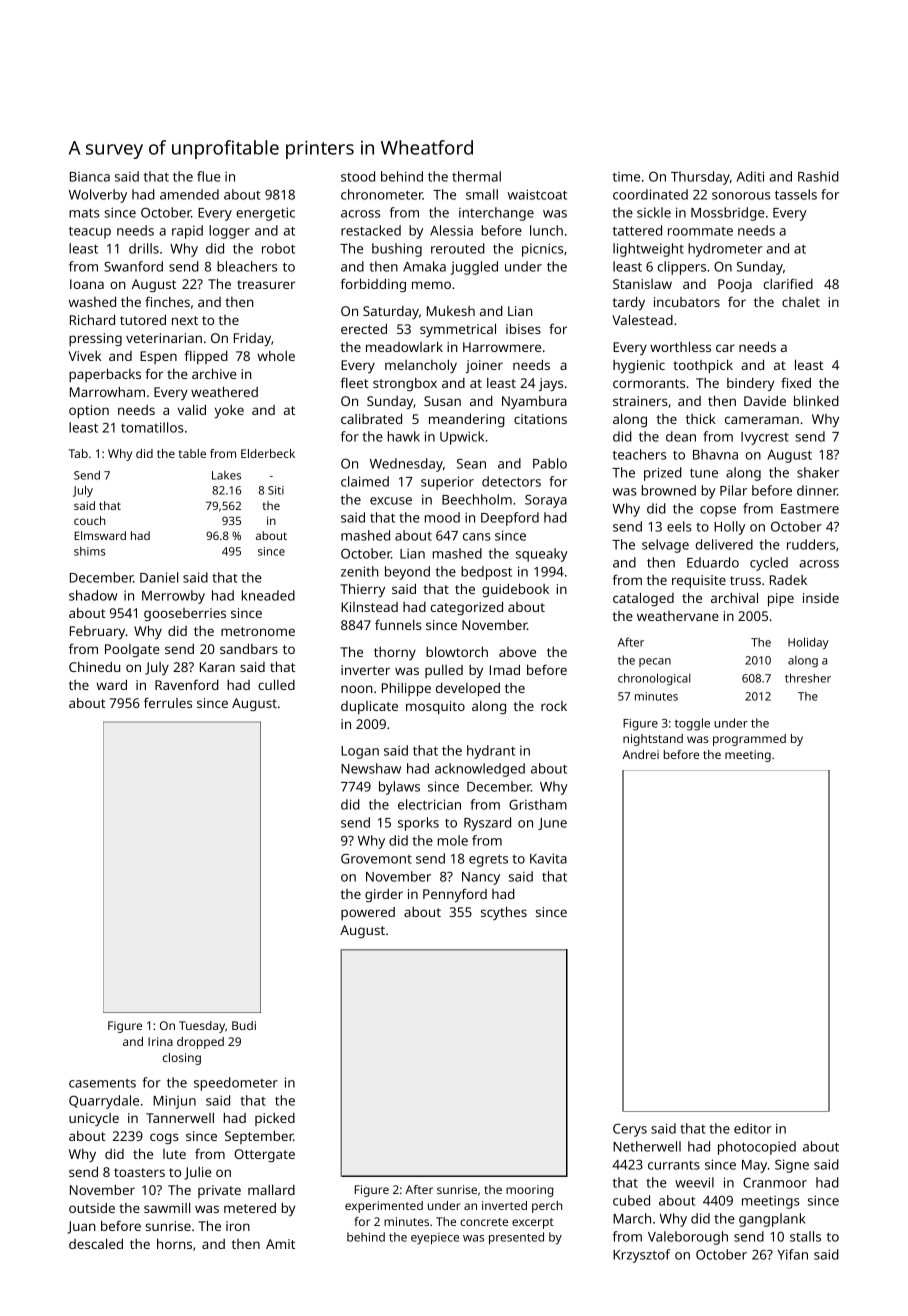 The height and width of the page is (1316, 908). Describe the element at coordinates (753, 1128) in the page. I see `editor` at that location.
